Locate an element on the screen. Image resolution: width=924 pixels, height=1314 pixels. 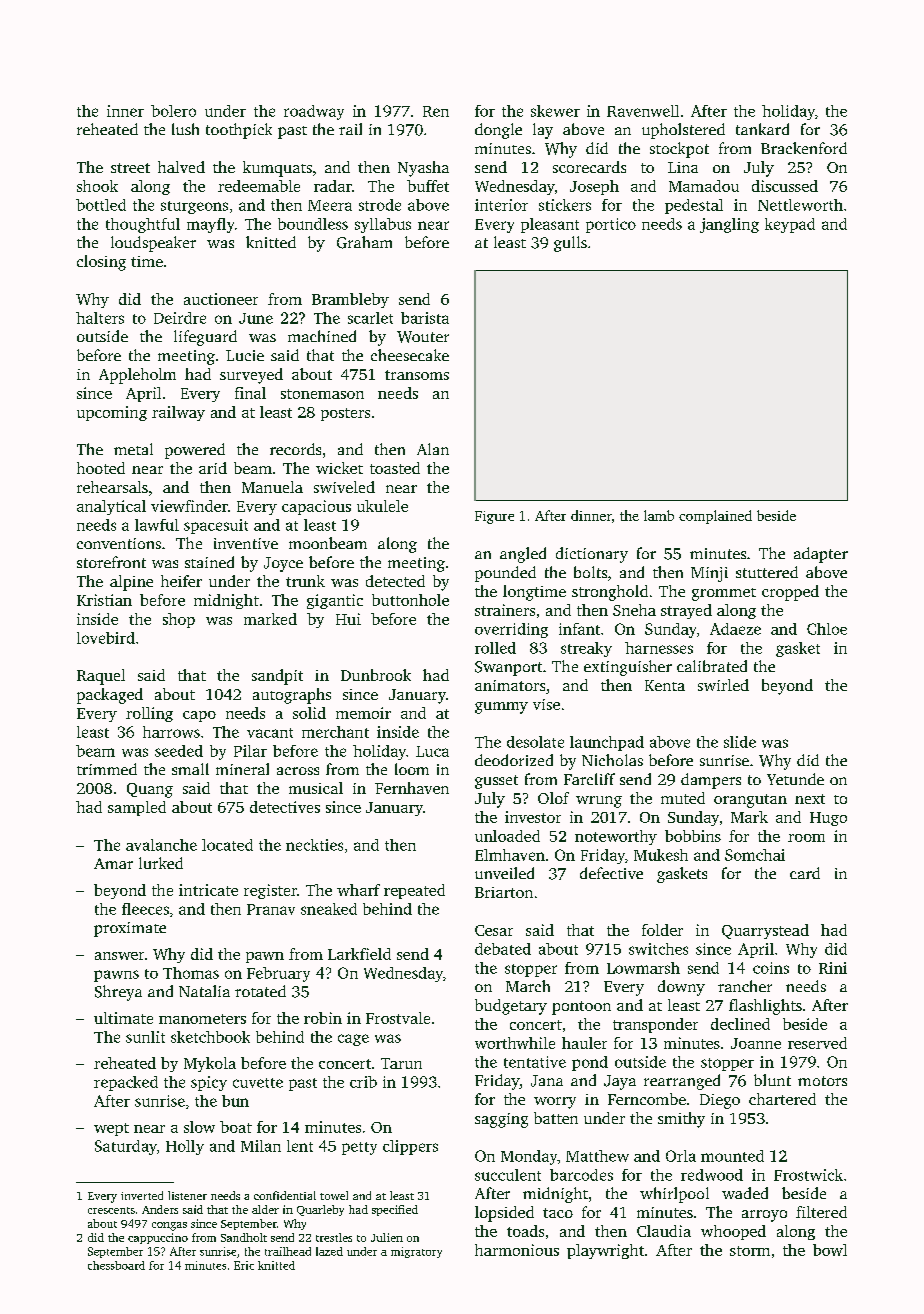
arid is located at coordinates (213, 468).
